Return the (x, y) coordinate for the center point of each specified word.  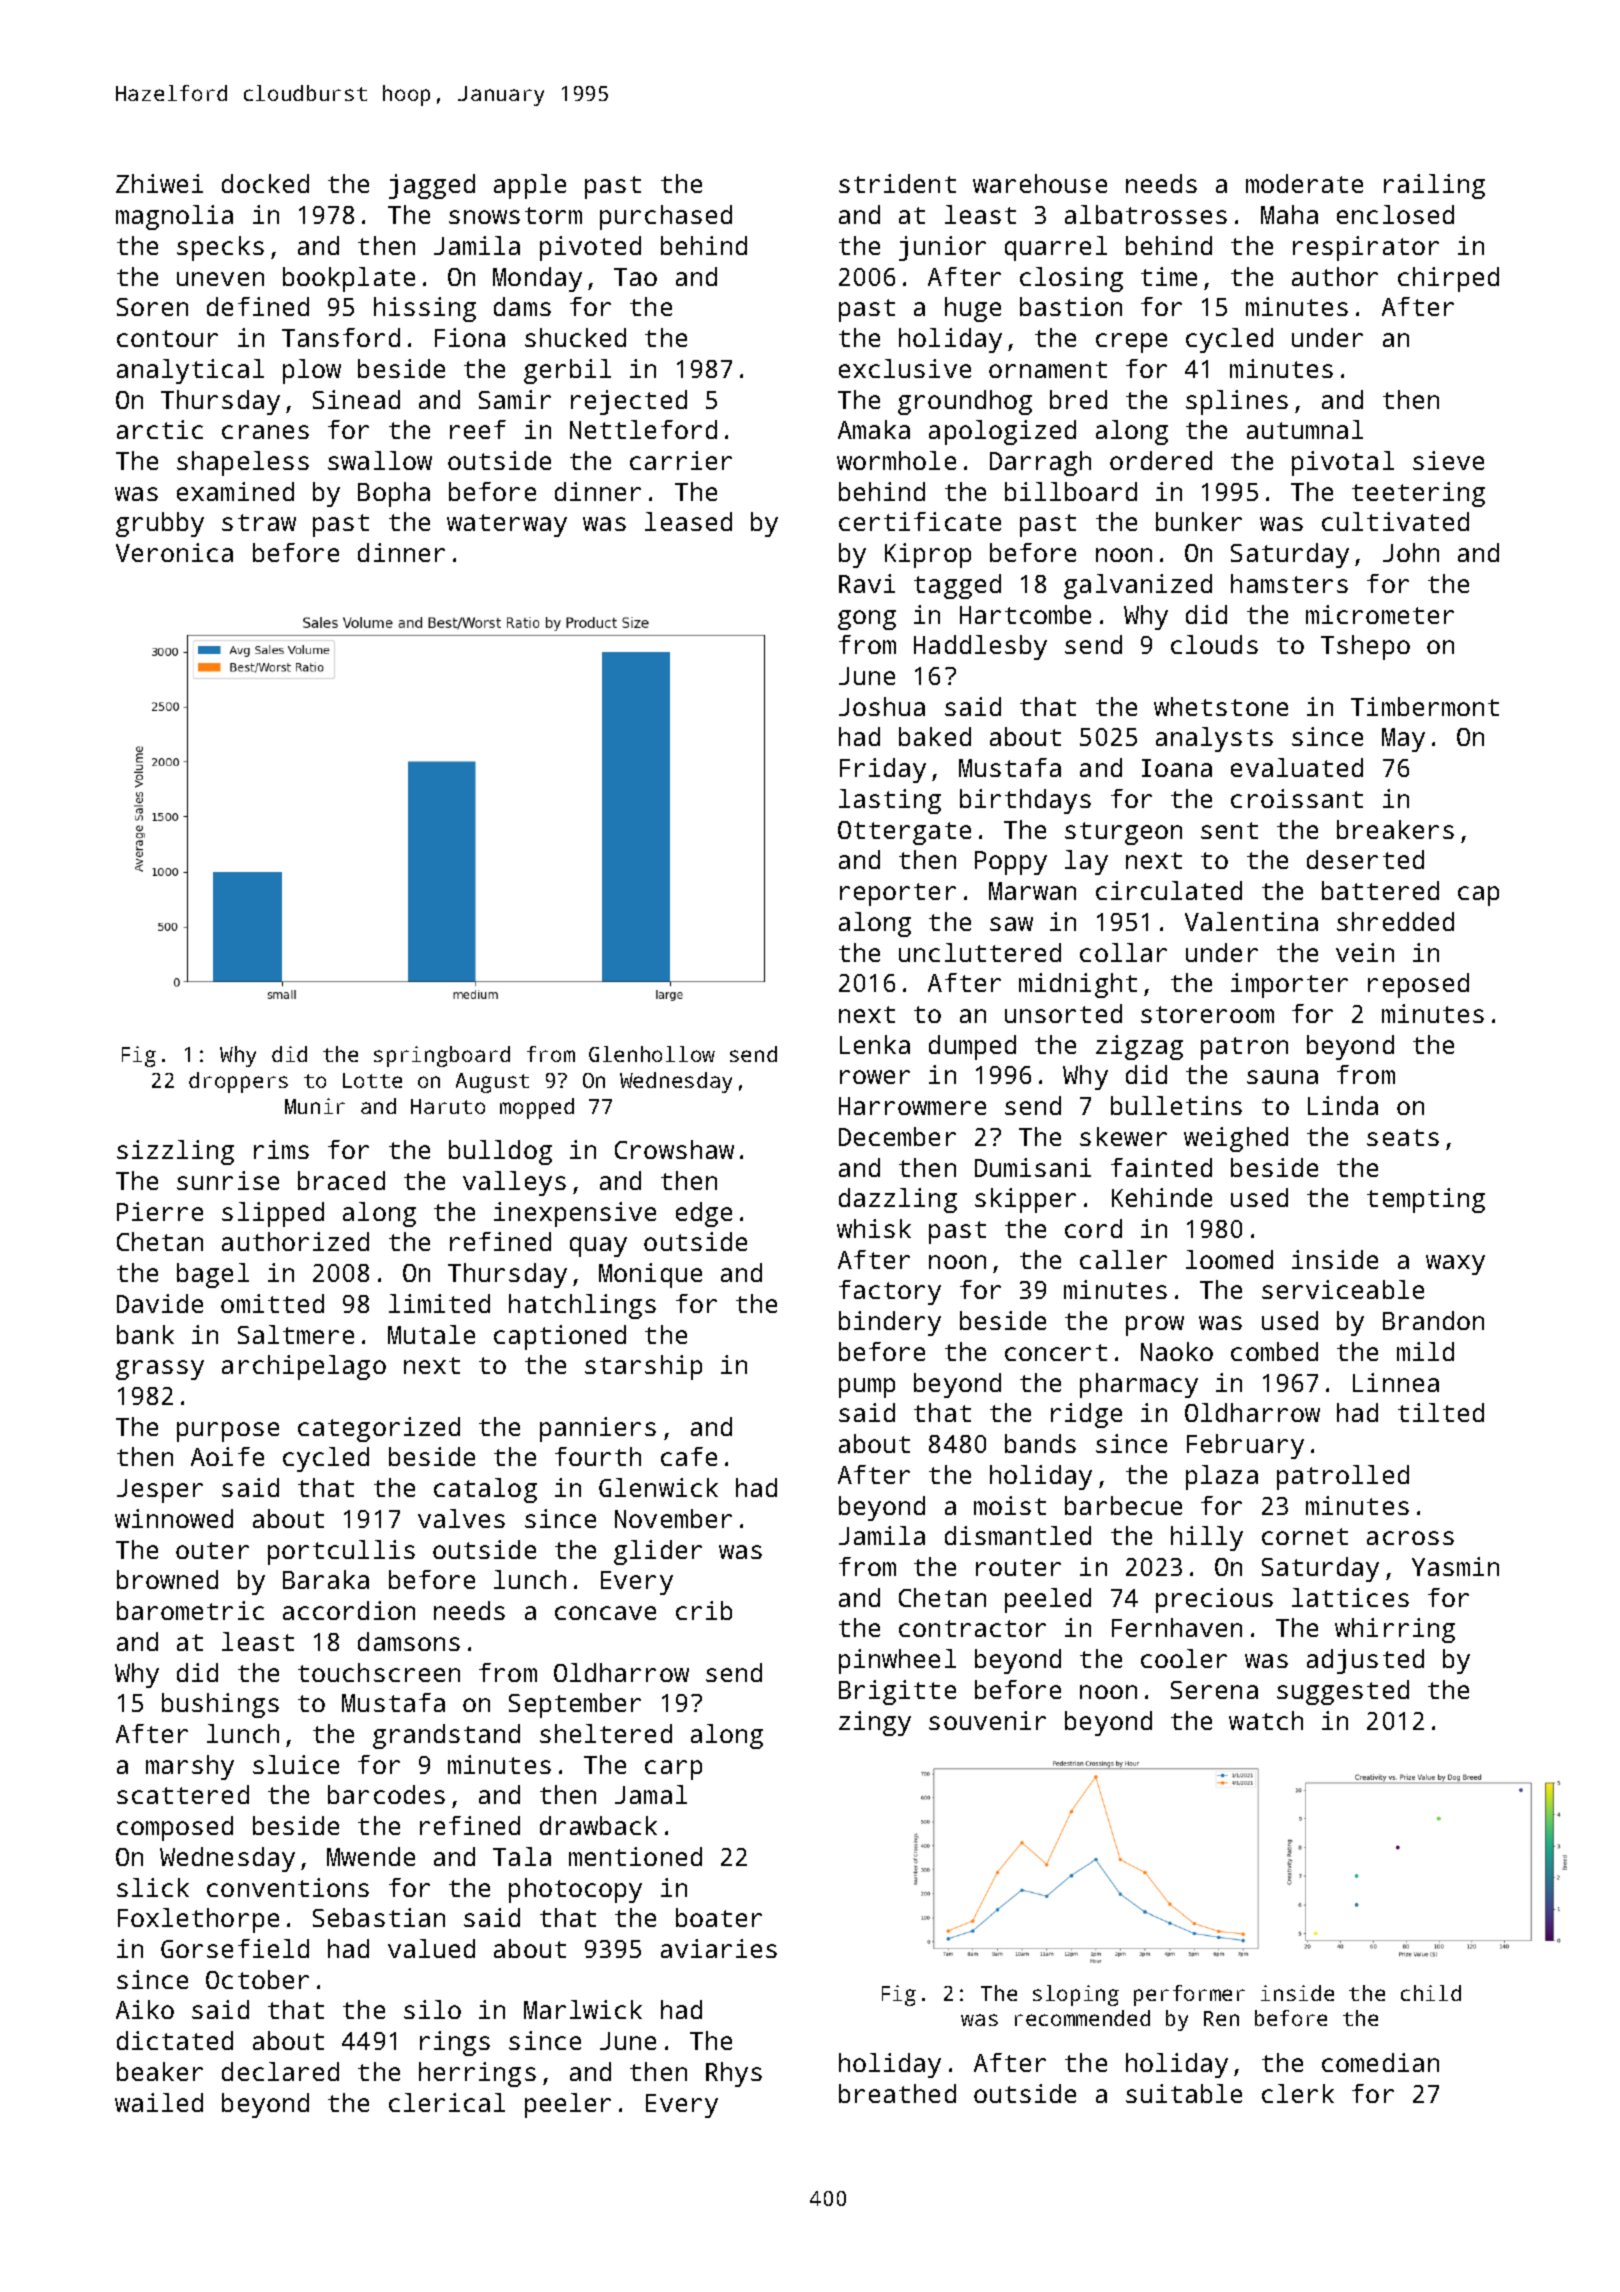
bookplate (349, 279)
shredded (1395, 921)
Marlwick (583, 2009)
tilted (1441, 1412)
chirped (1448, 279)
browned (167, 1579)
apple (530, 186)
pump (867, 1388)
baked (935, 736)
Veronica (174, 552)
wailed (159, 2102)
